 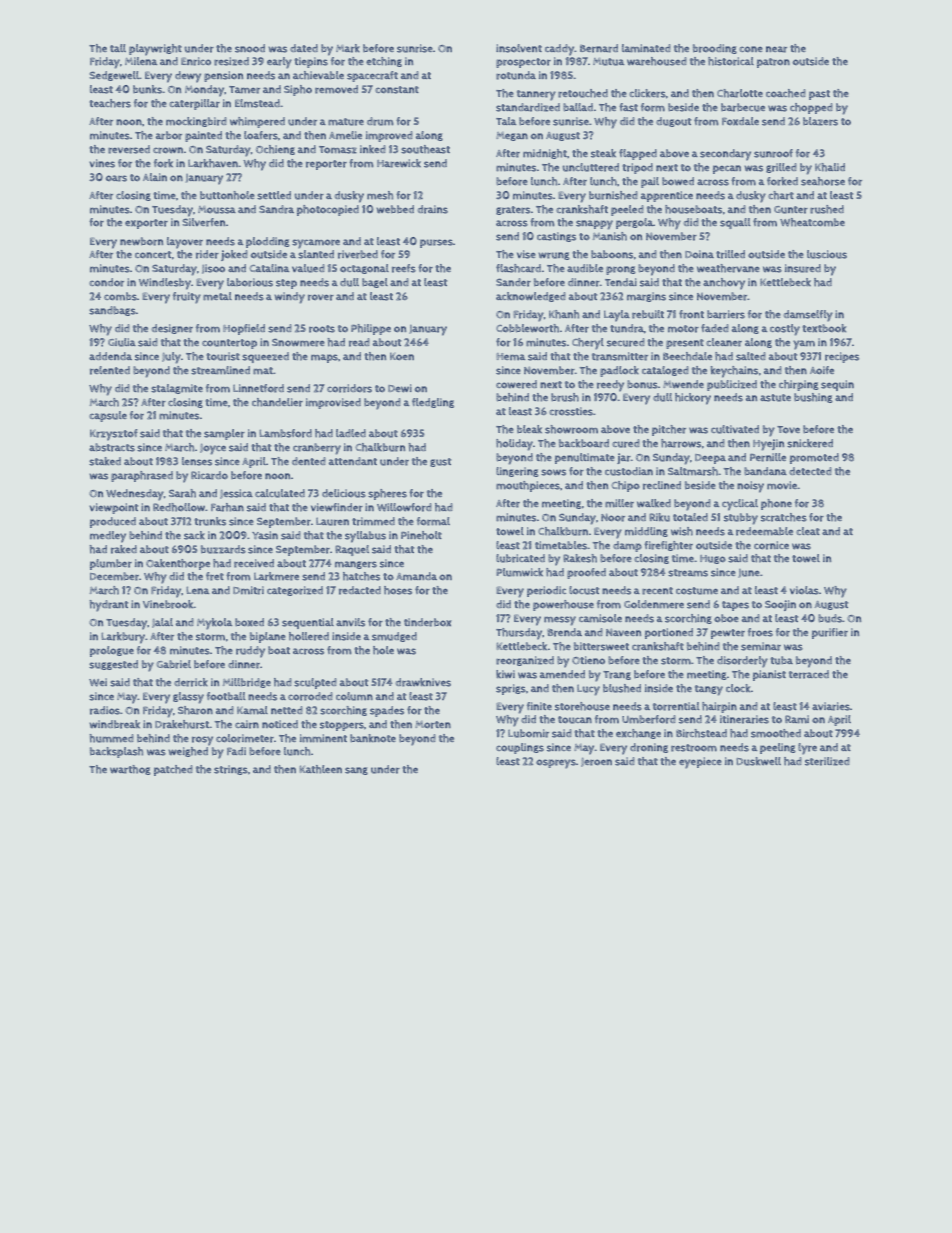 I want to click on aviaries, so click(x=831, y=706).
